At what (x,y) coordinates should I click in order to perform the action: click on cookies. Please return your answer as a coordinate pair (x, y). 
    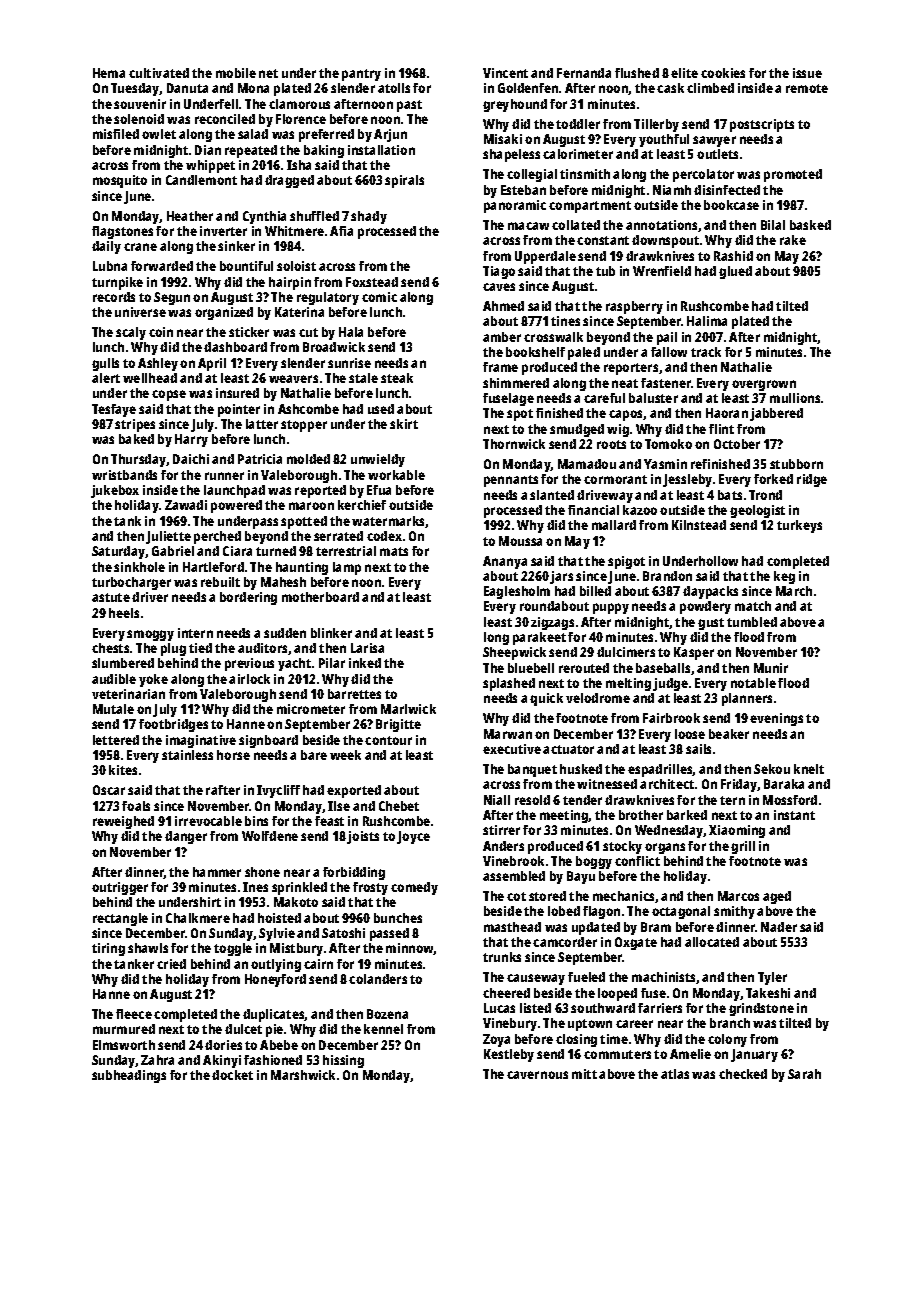
    Looking at the image, I should click on (723, 73).
